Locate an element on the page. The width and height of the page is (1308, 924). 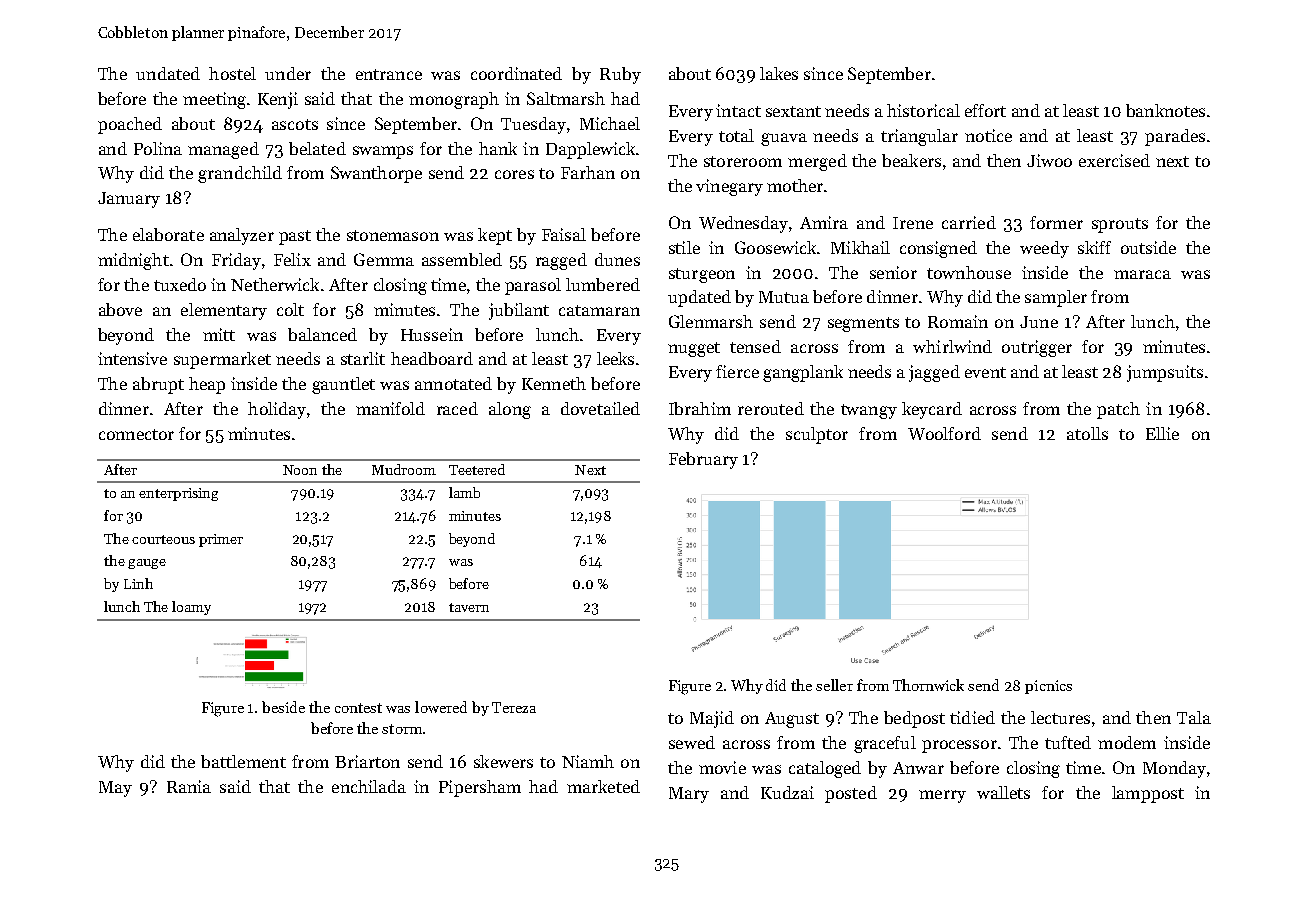
Pipersham is located at coordinates (480, 788).
